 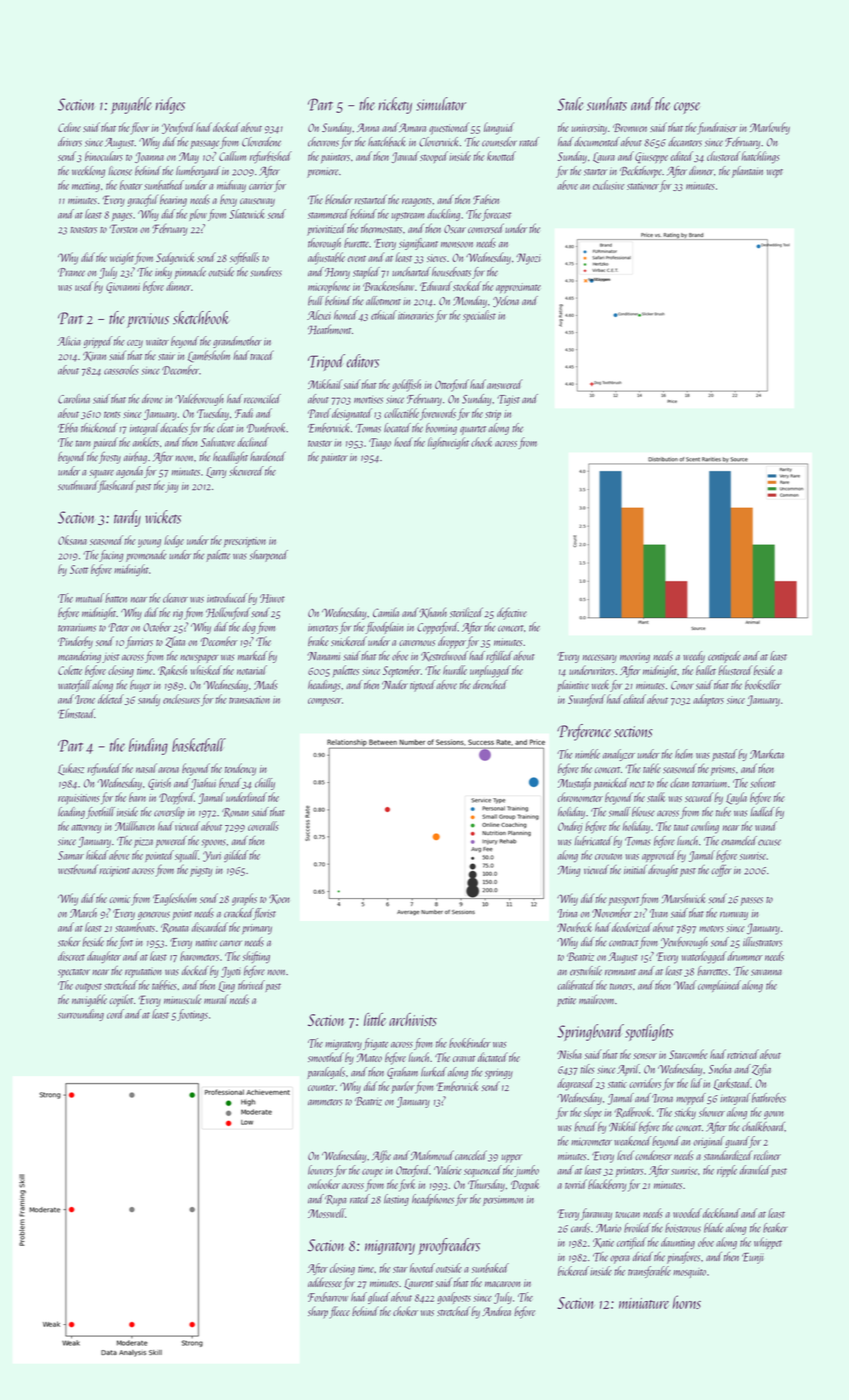 I want to click on little, so click(x=375, y=1019).
